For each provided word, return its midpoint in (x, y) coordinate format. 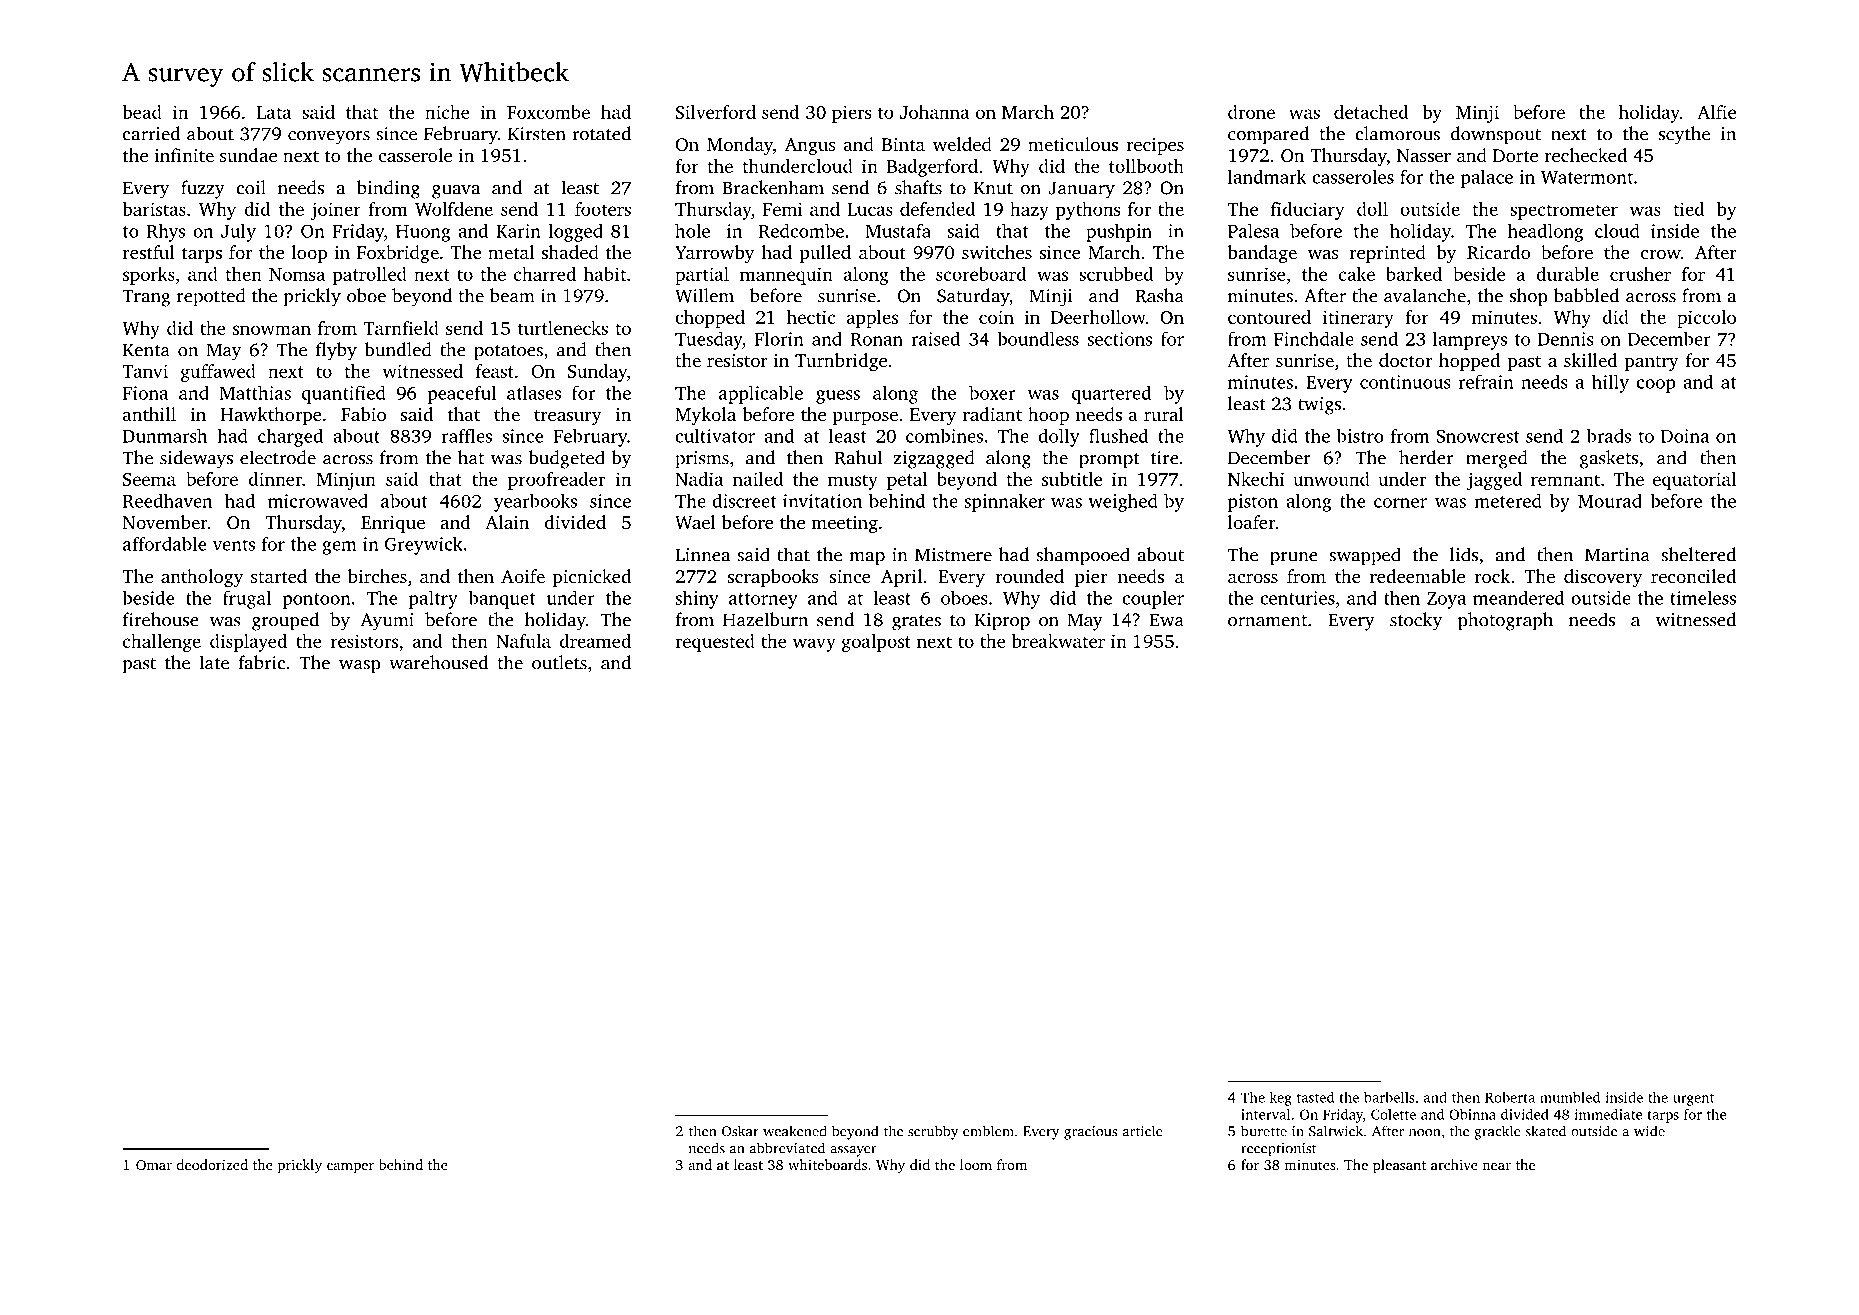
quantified (344, 394)
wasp (360, 667)
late (214, 662)
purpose (865, 418)
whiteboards (827, 1164)
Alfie (1716, 112)
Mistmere (953, 555)
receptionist (1279, 1150)
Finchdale (1314, 338)
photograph (1505, 621)
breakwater (1058, 641)
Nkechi (1256, 479)
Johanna (935, 112)
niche (447, 112)
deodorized (212, 1164)
